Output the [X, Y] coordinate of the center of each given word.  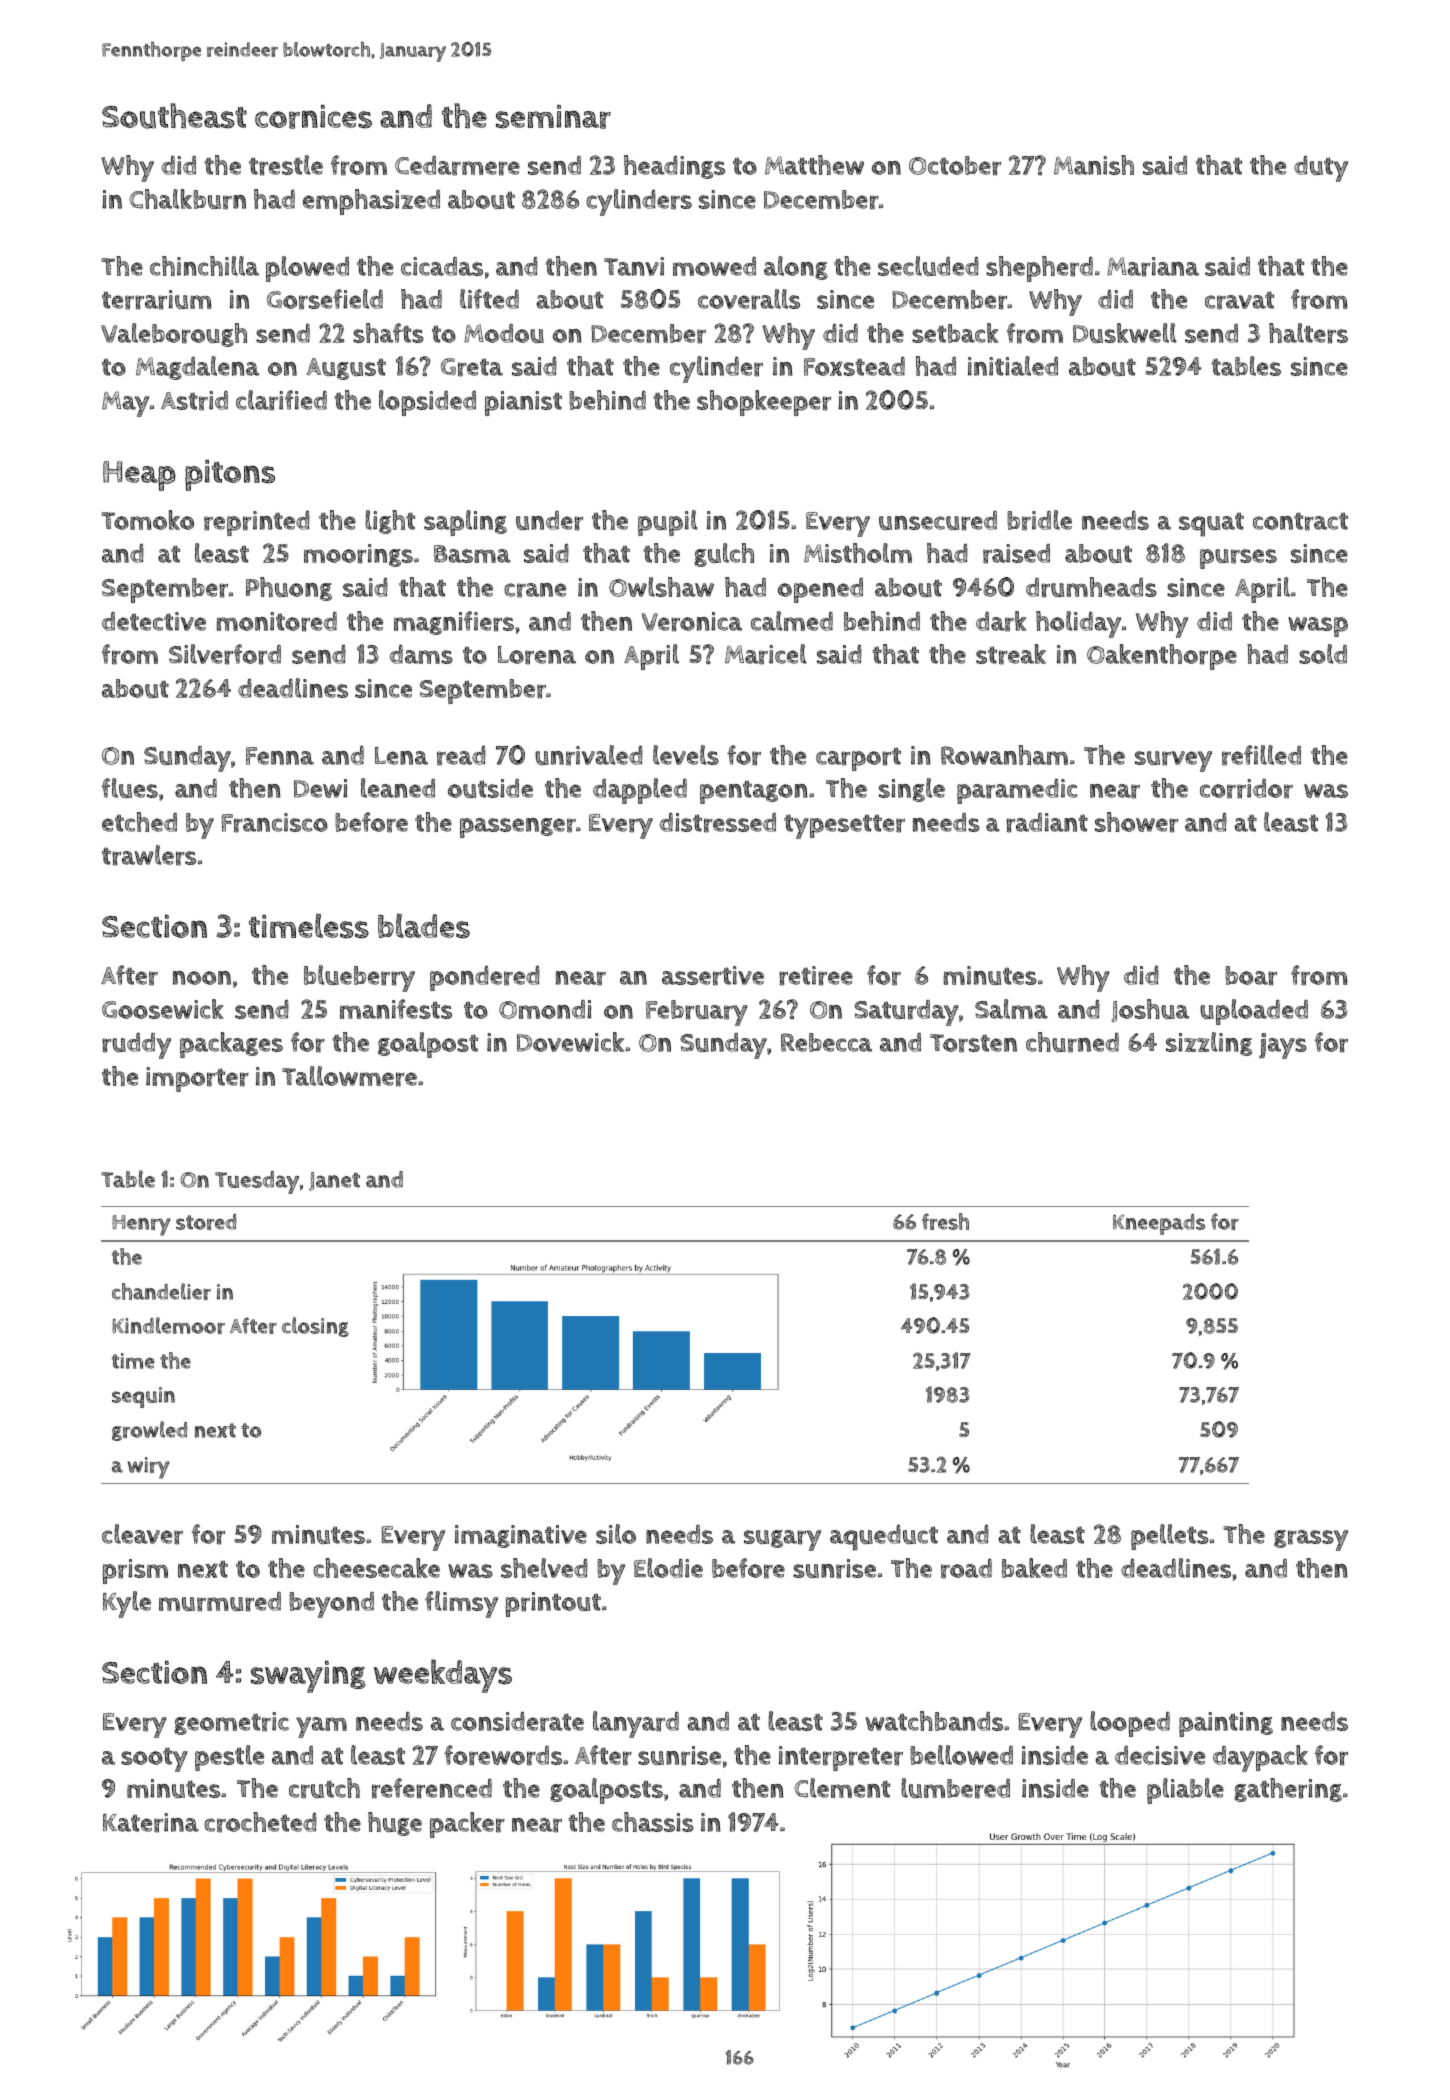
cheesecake [376, 1568]
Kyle [127, 1604]
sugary [782, 1540]
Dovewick [570, 1042]
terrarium [156, 300]
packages [231, 1045]
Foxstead [854, 366]
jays [1283, 1046]
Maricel [766, 654]
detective [154, 621]
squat [1211, 524]
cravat [1239, 300]
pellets [1170, 1537]
